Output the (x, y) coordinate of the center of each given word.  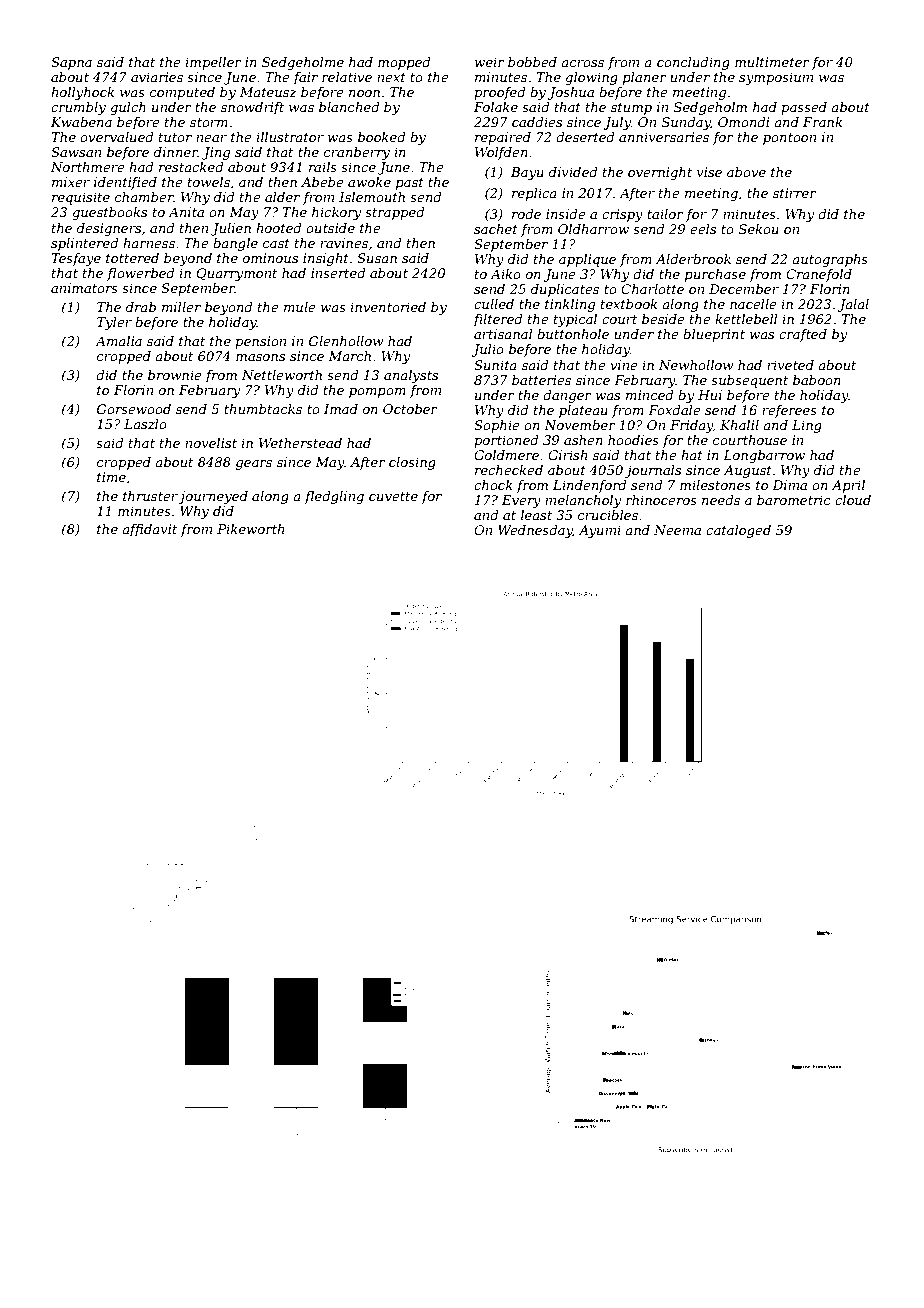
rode (526, 214)
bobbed (532, 62)
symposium (776, 78)
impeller (213, 63)
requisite (81, 198)
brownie (175, 375)
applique (587, 260)
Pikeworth (250, 529)
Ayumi (600, 531)
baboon (817, 380)
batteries (541, 380)
